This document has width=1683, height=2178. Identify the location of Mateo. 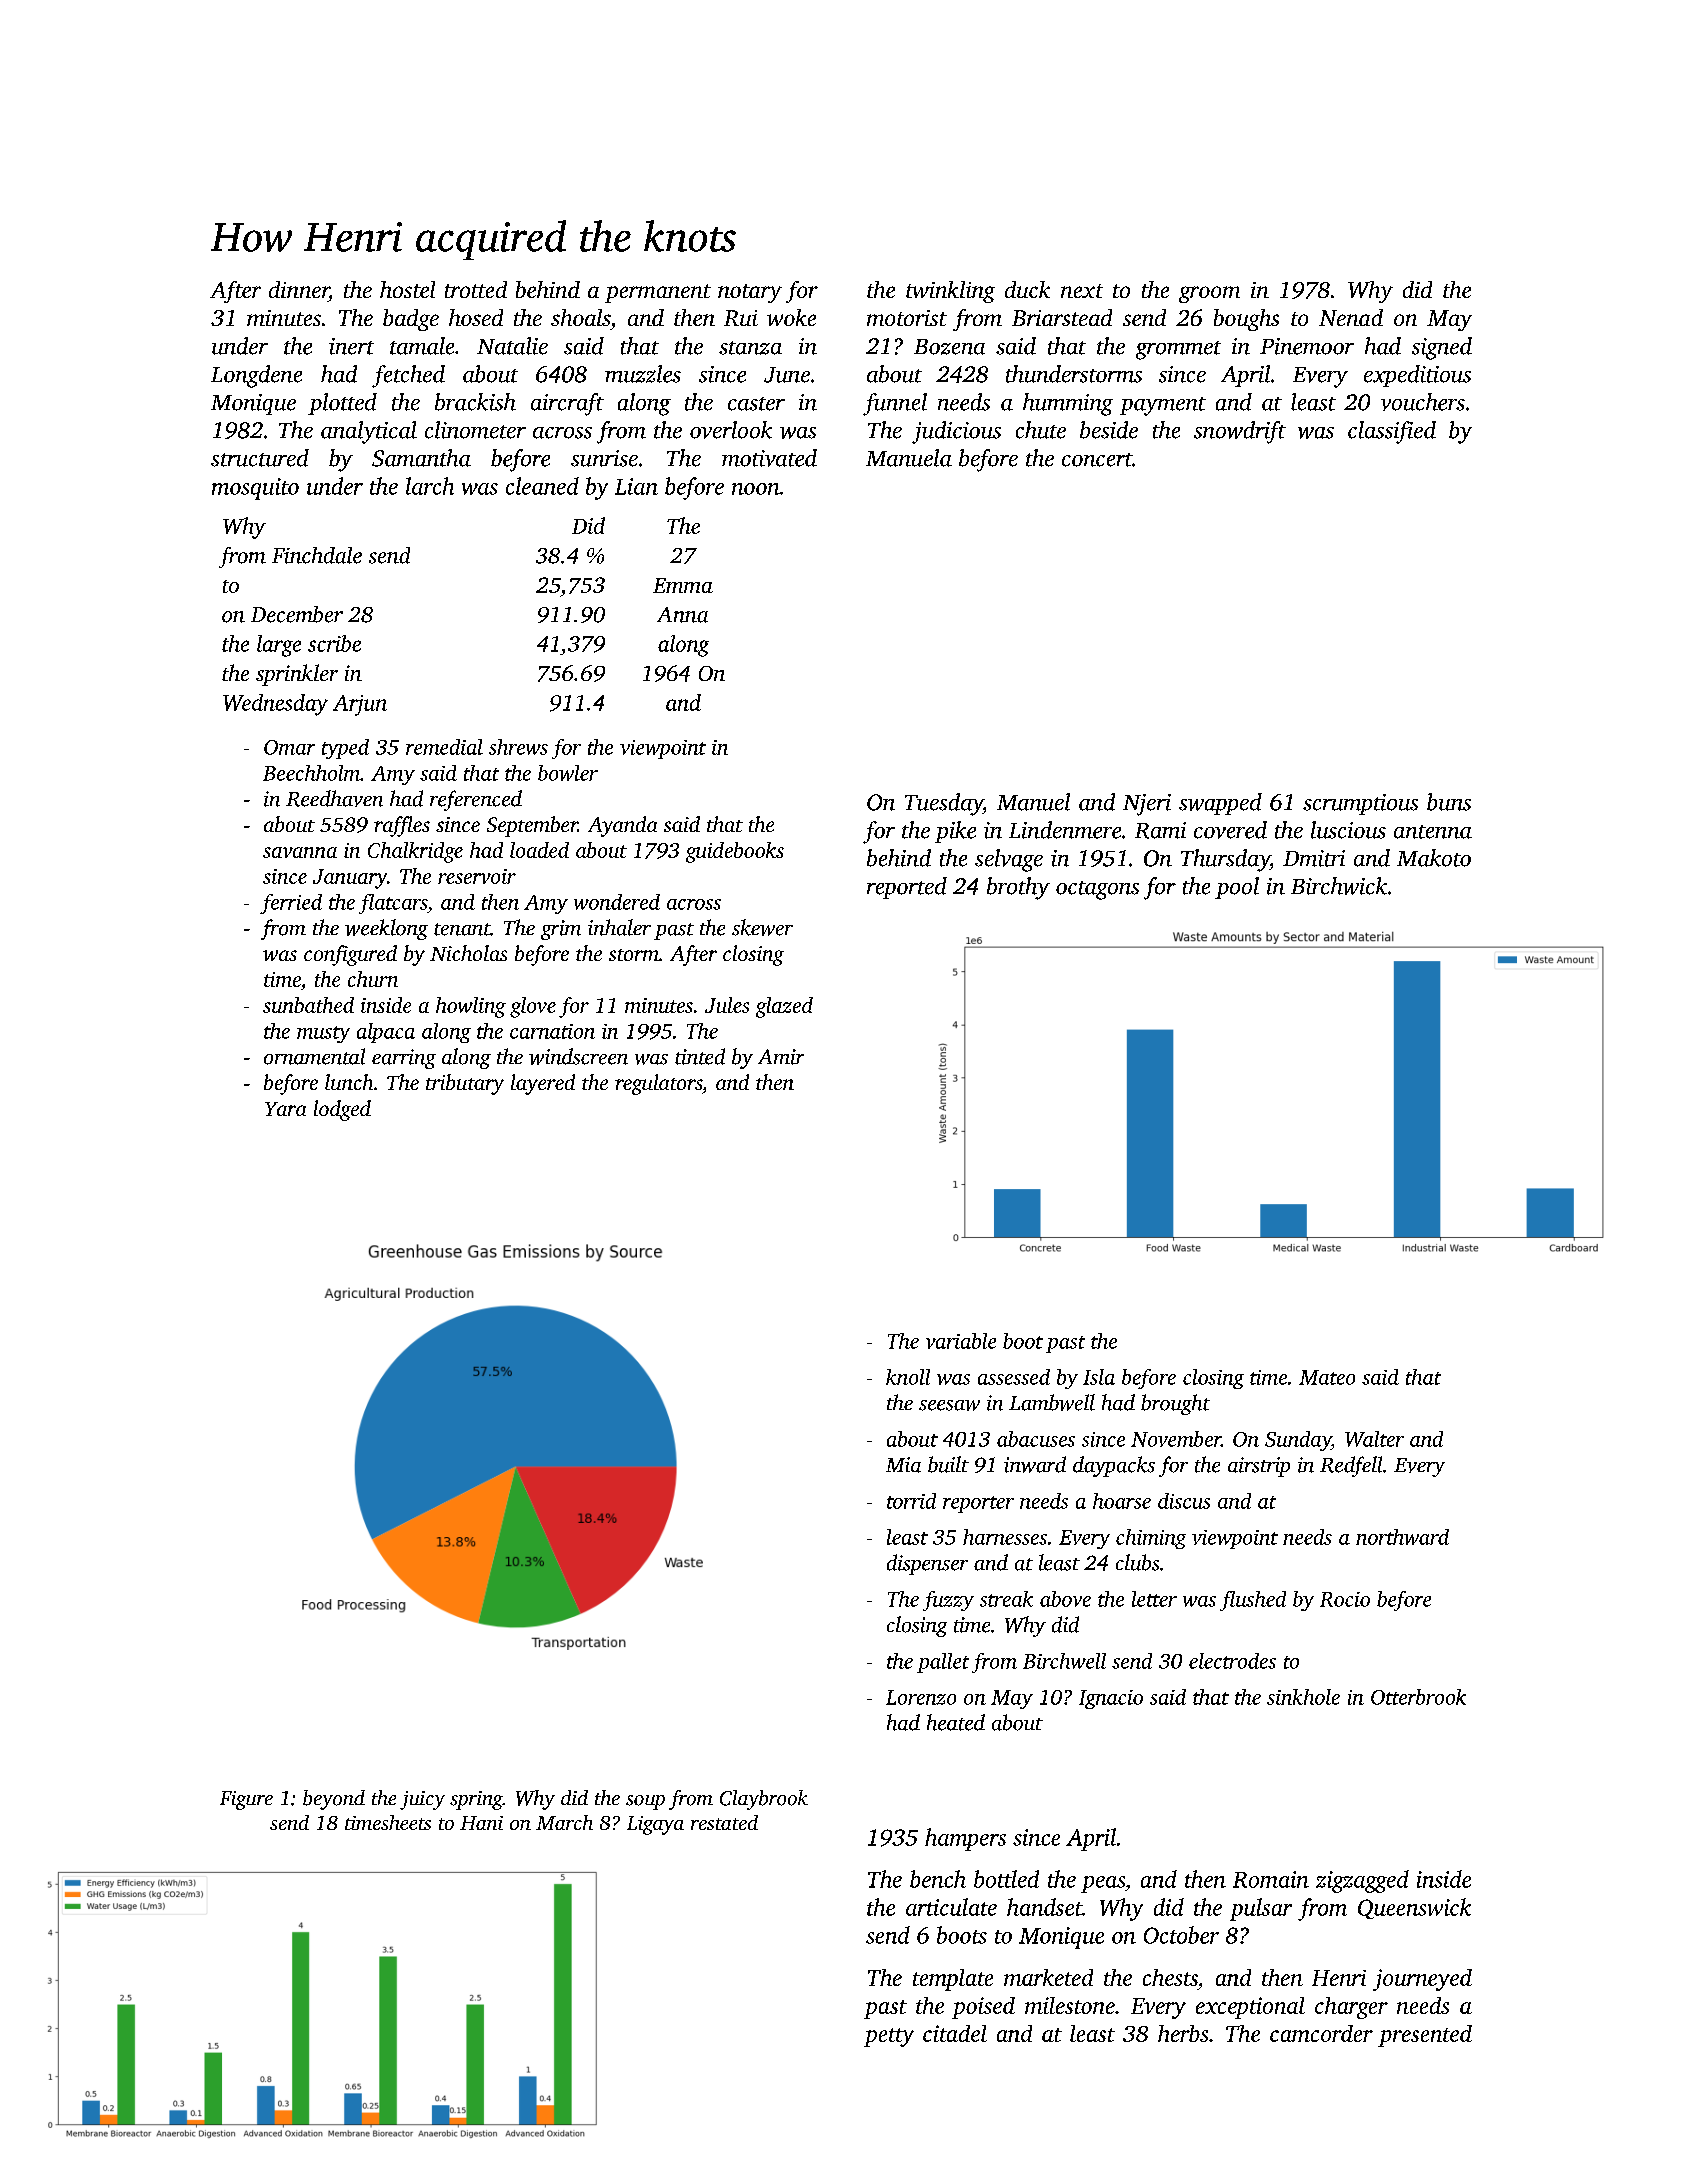
(1327, 1377).
